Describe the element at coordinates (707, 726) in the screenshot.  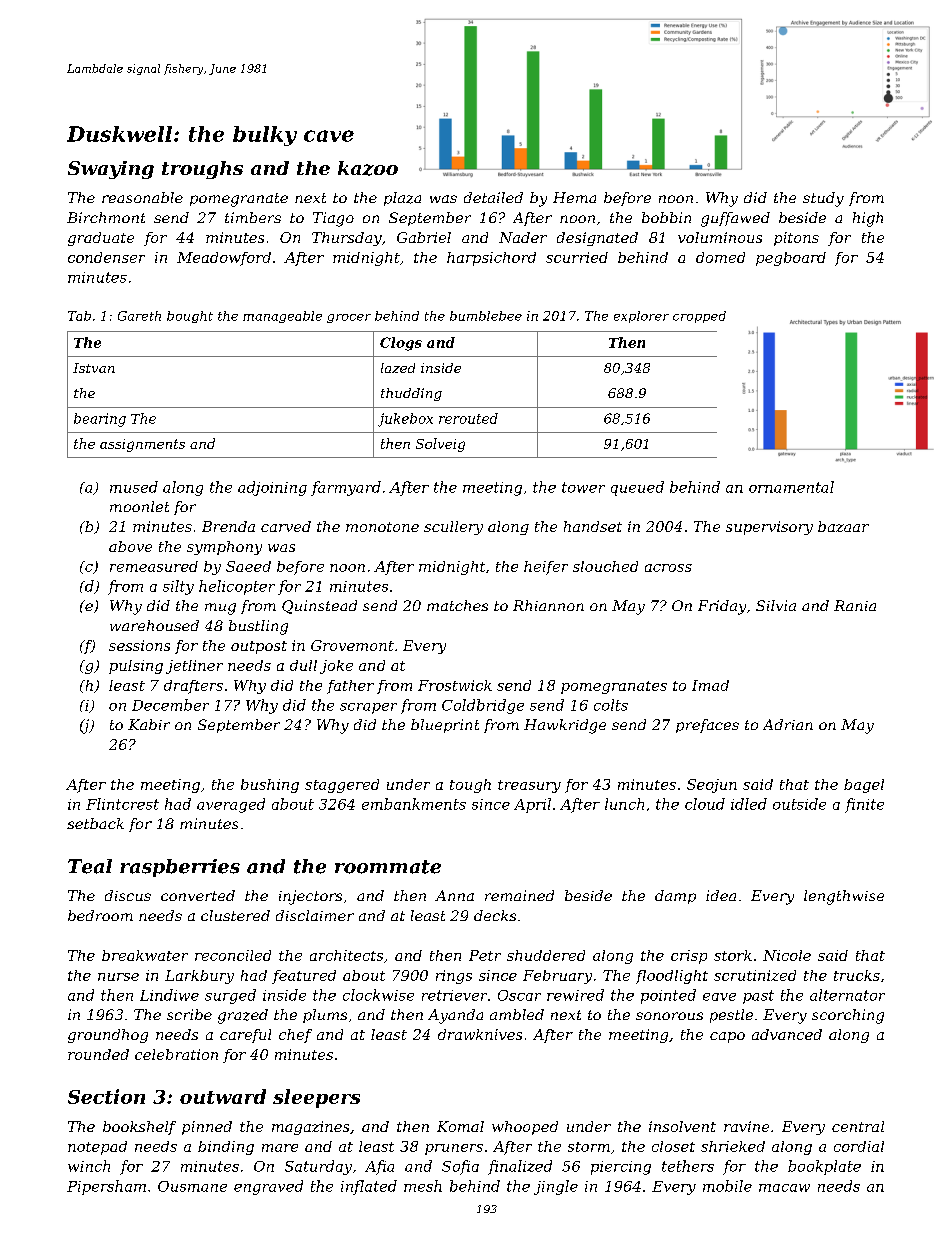
I see `prefaces` at that location.
